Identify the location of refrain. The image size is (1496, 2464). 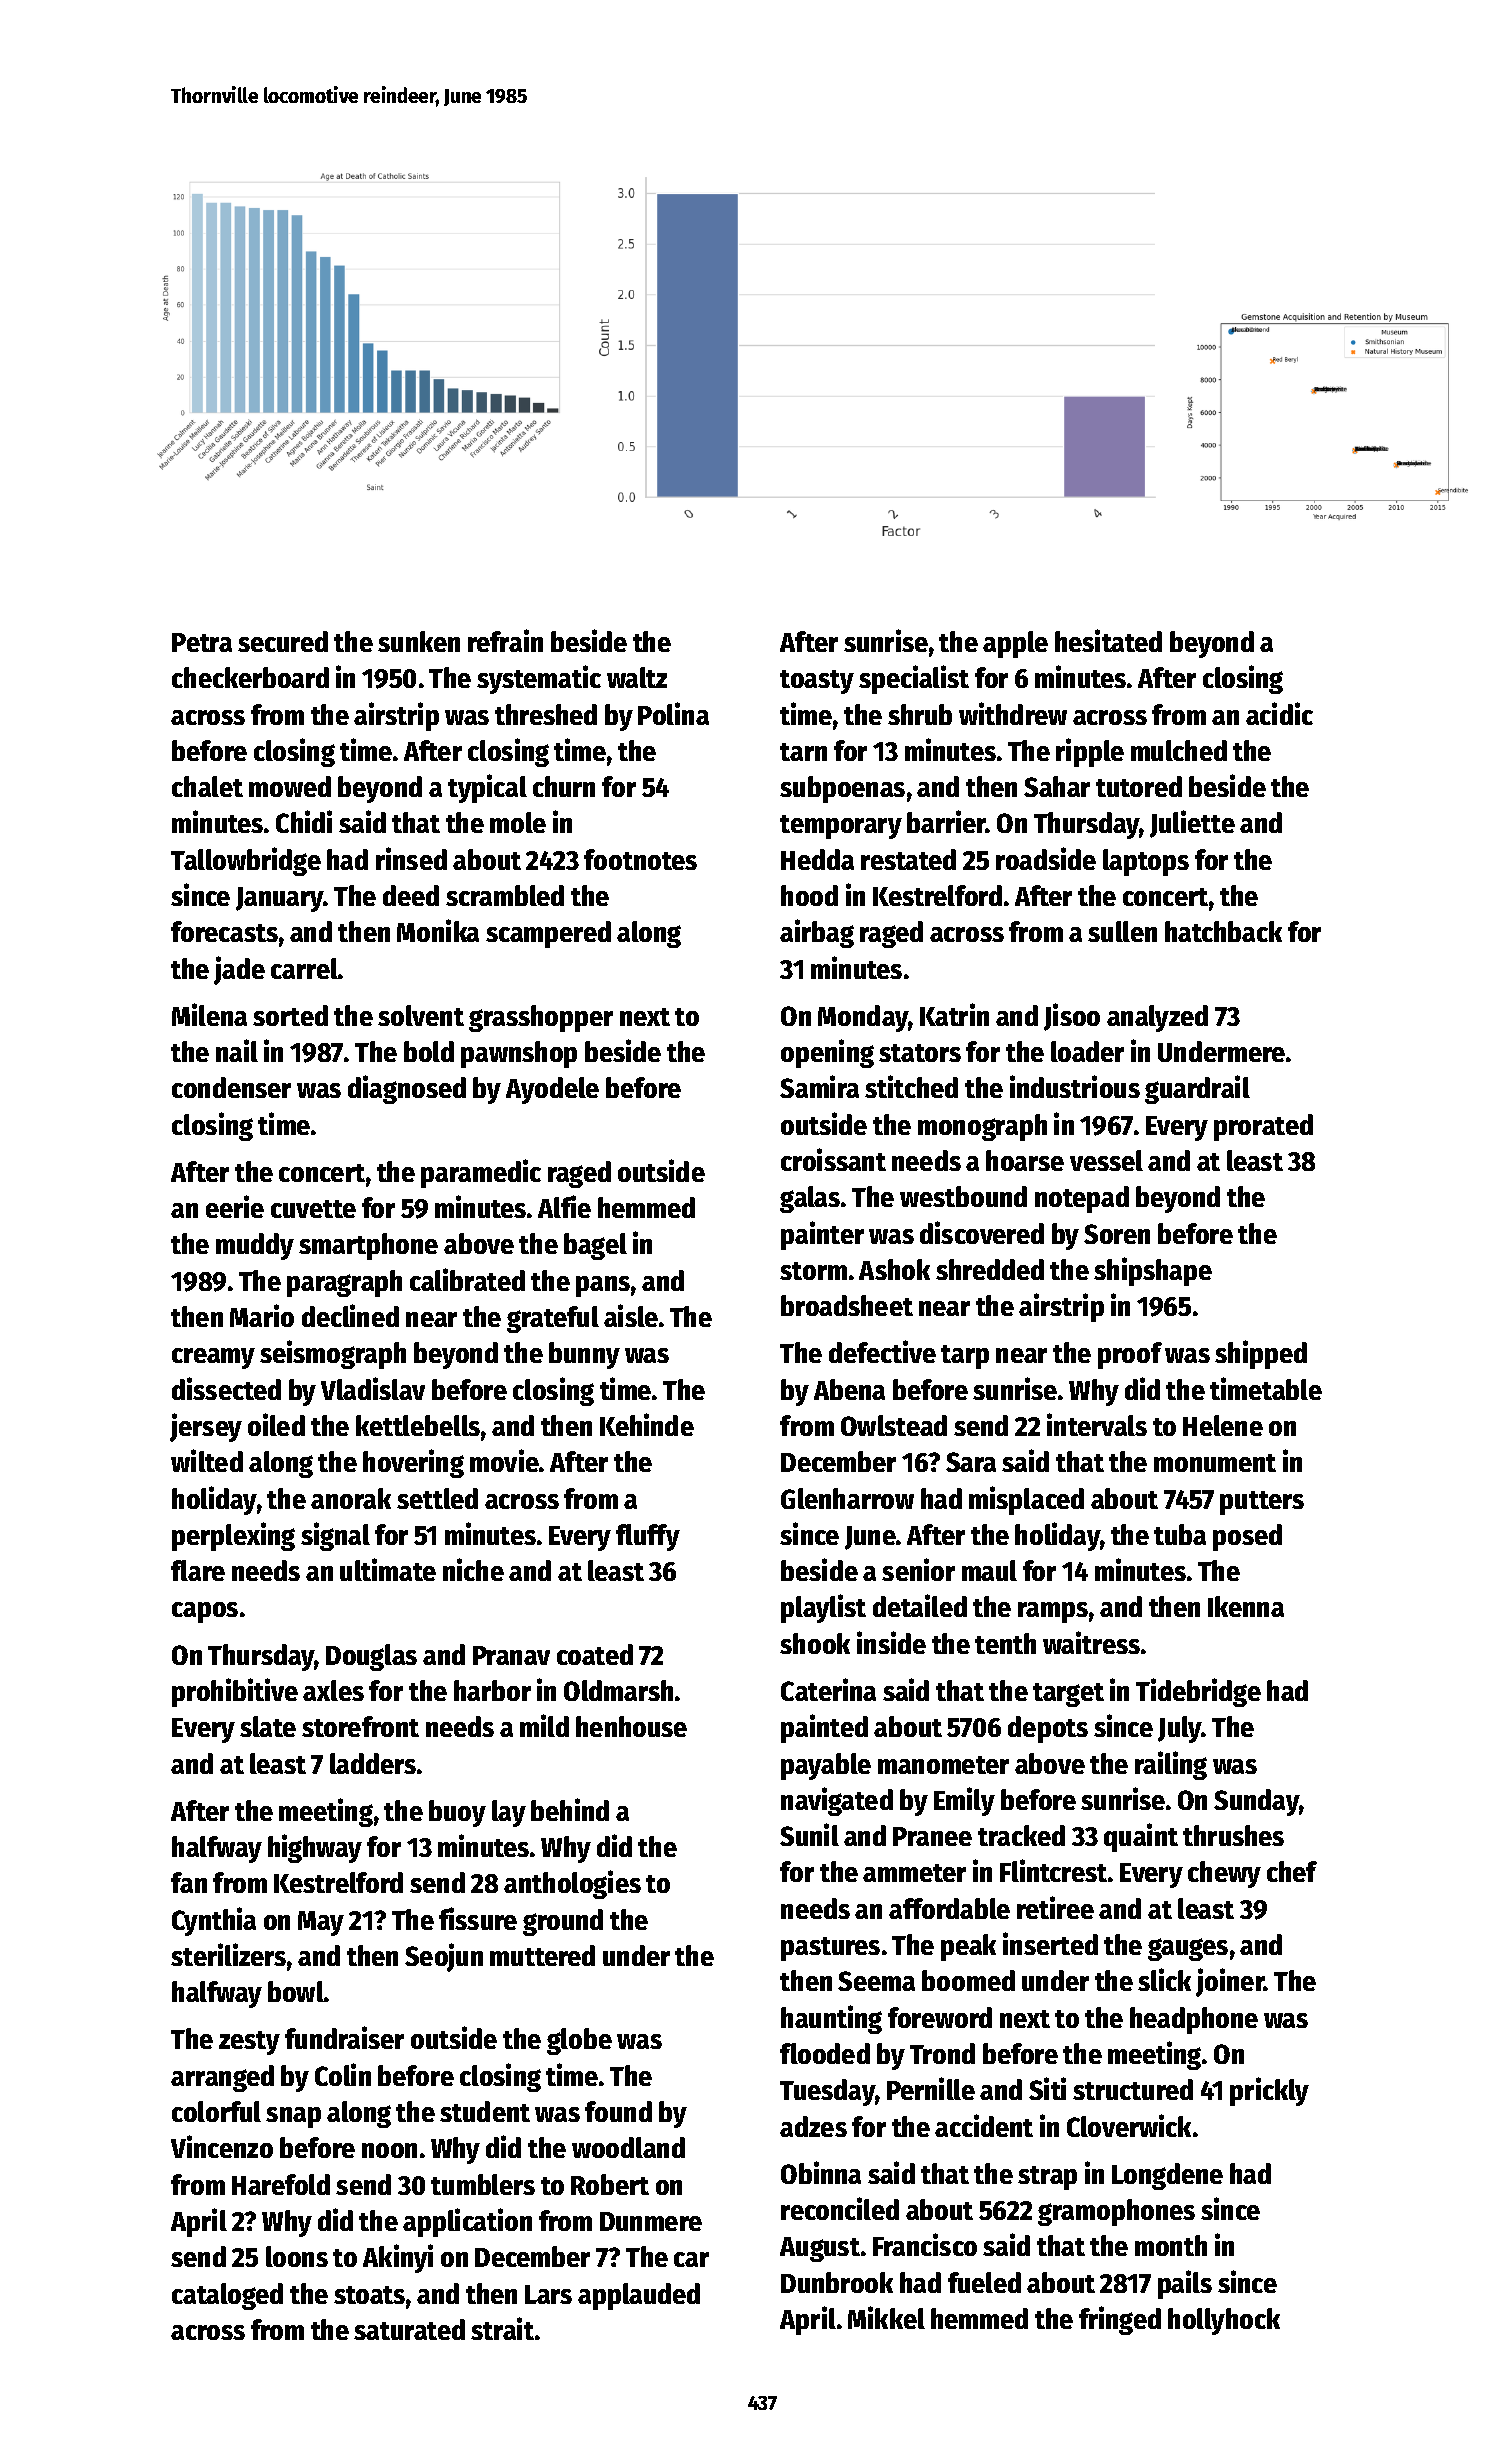
(505, 640).
